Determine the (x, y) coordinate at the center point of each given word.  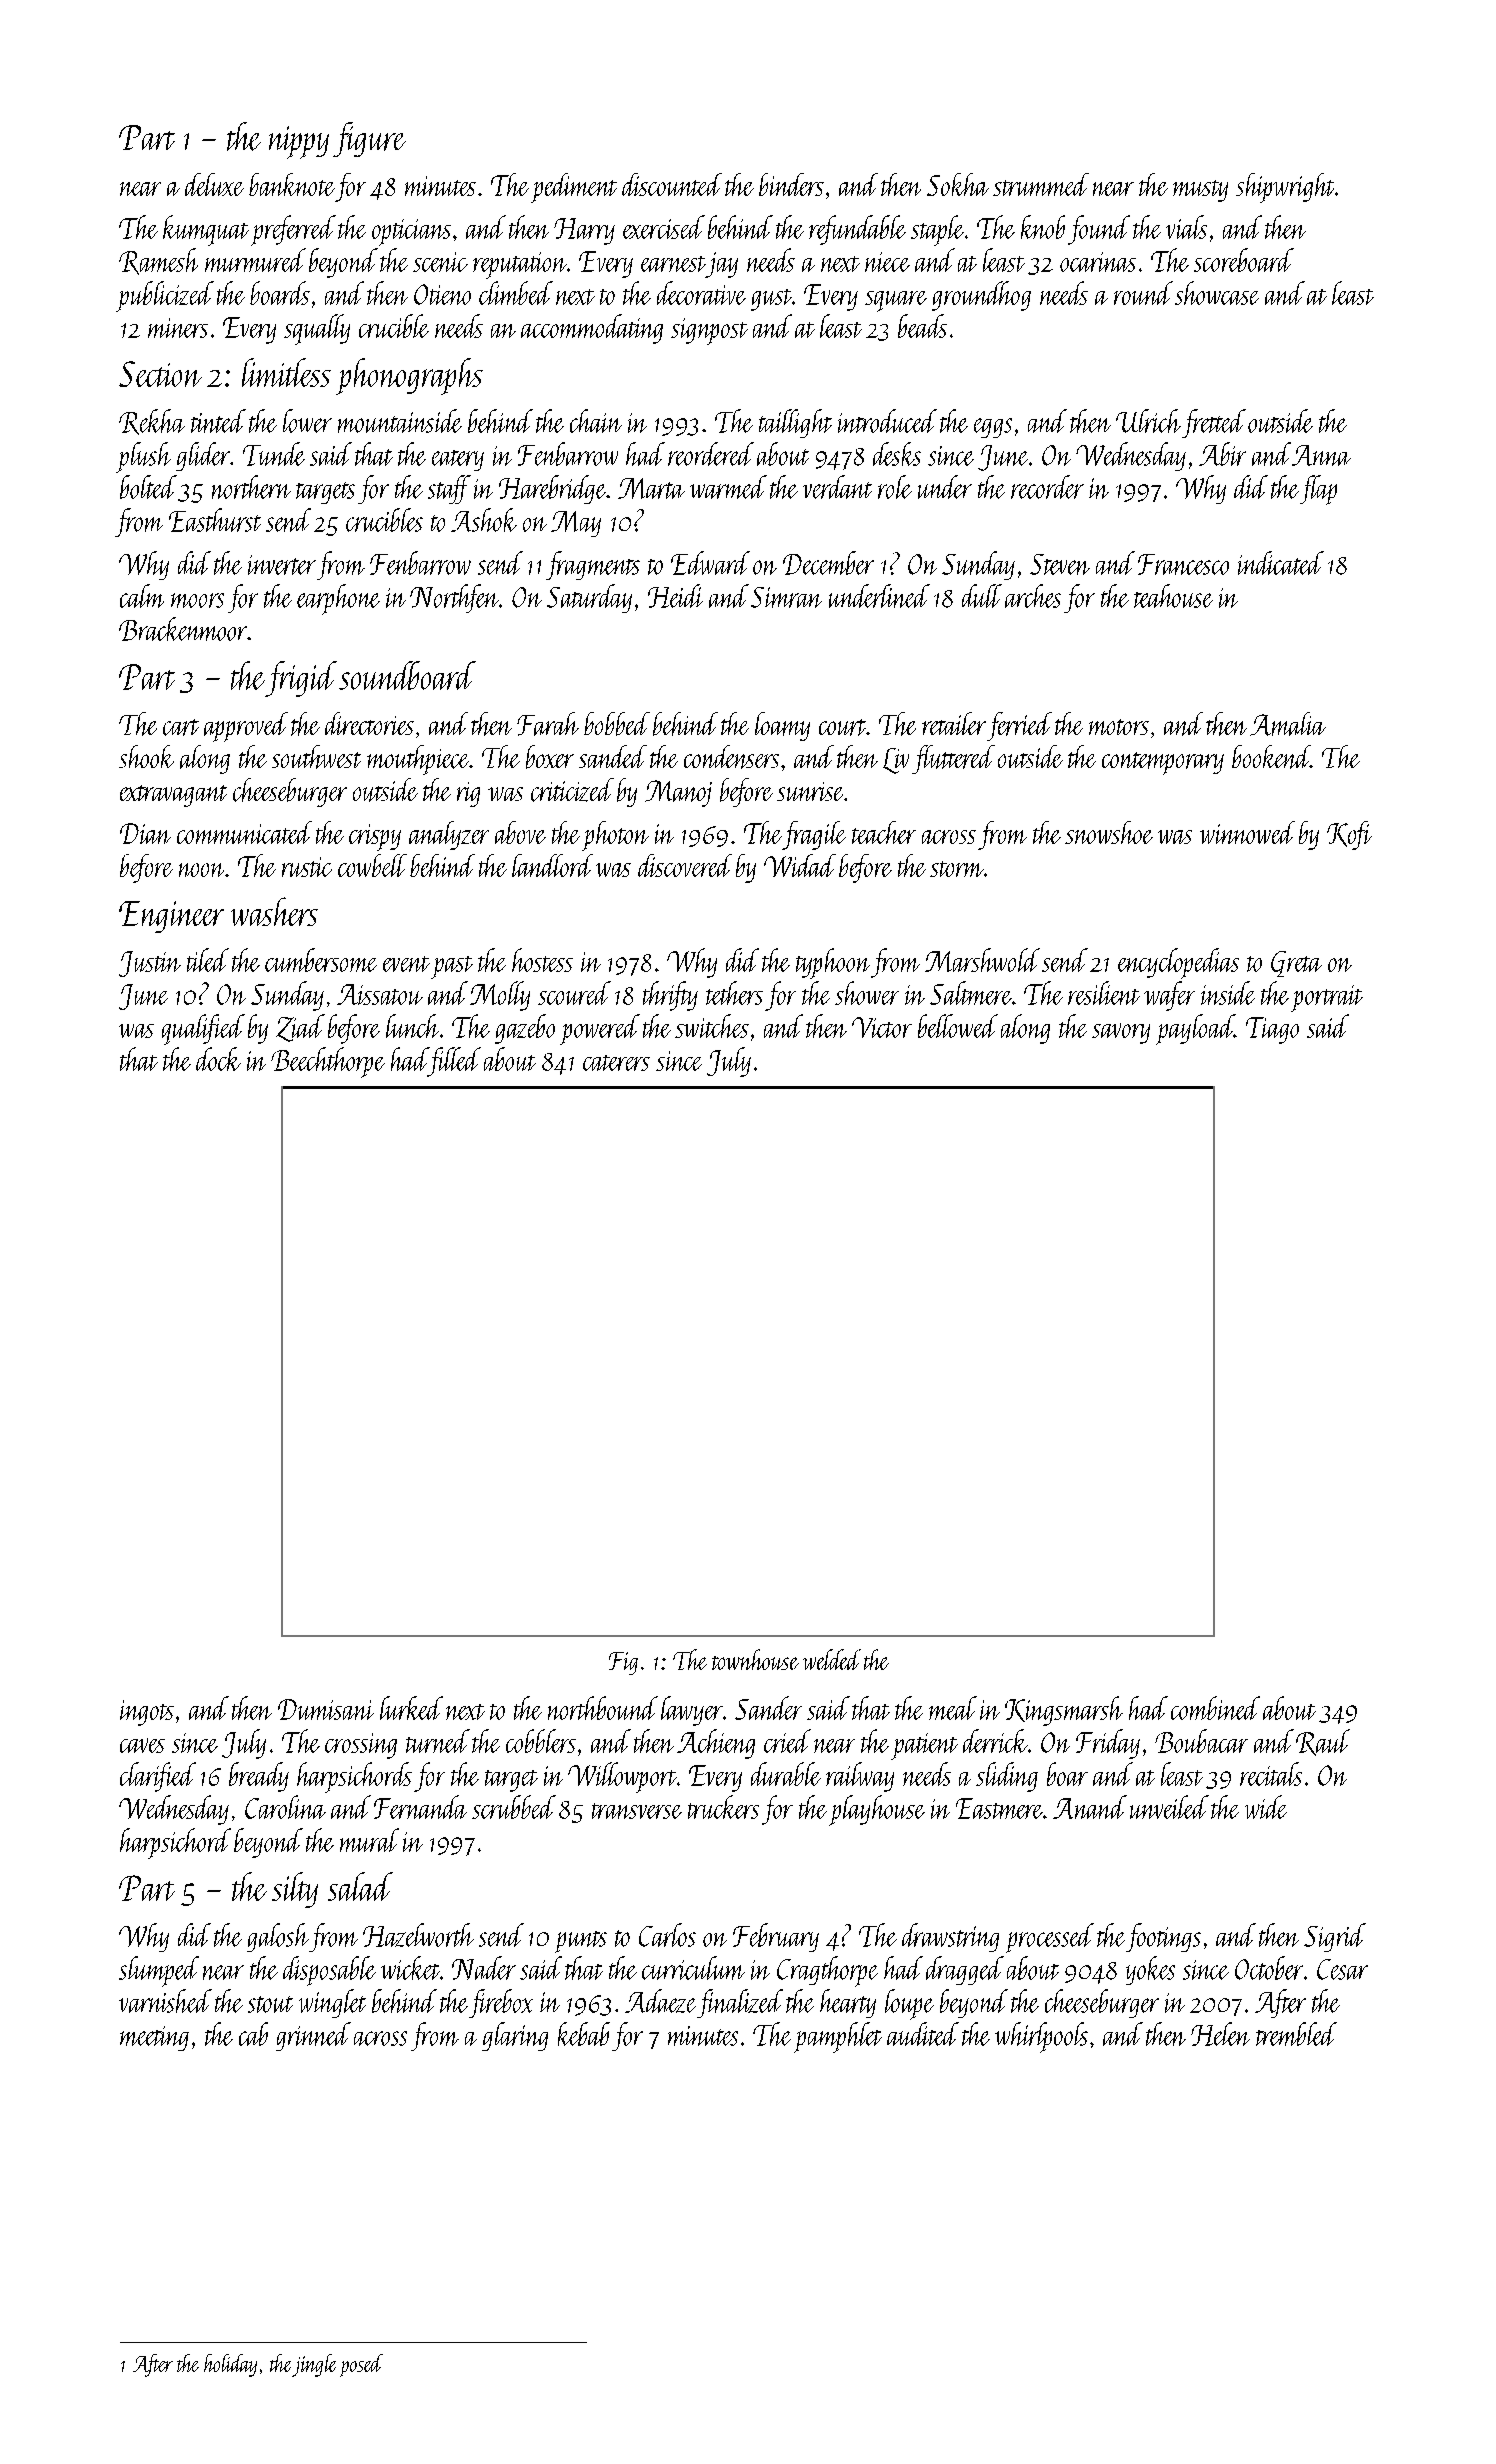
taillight (795, 423)
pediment (574, 188)
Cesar (1342, 1969)
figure (369, 139)
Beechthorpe (328, 1062)
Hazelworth (418, 1935)
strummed (1041, 184)
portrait (1327, 998)
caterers (616, 1063)
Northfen (454, 598)
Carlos (667, 1935)
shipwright (1285, 188)
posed (361, 2365)
